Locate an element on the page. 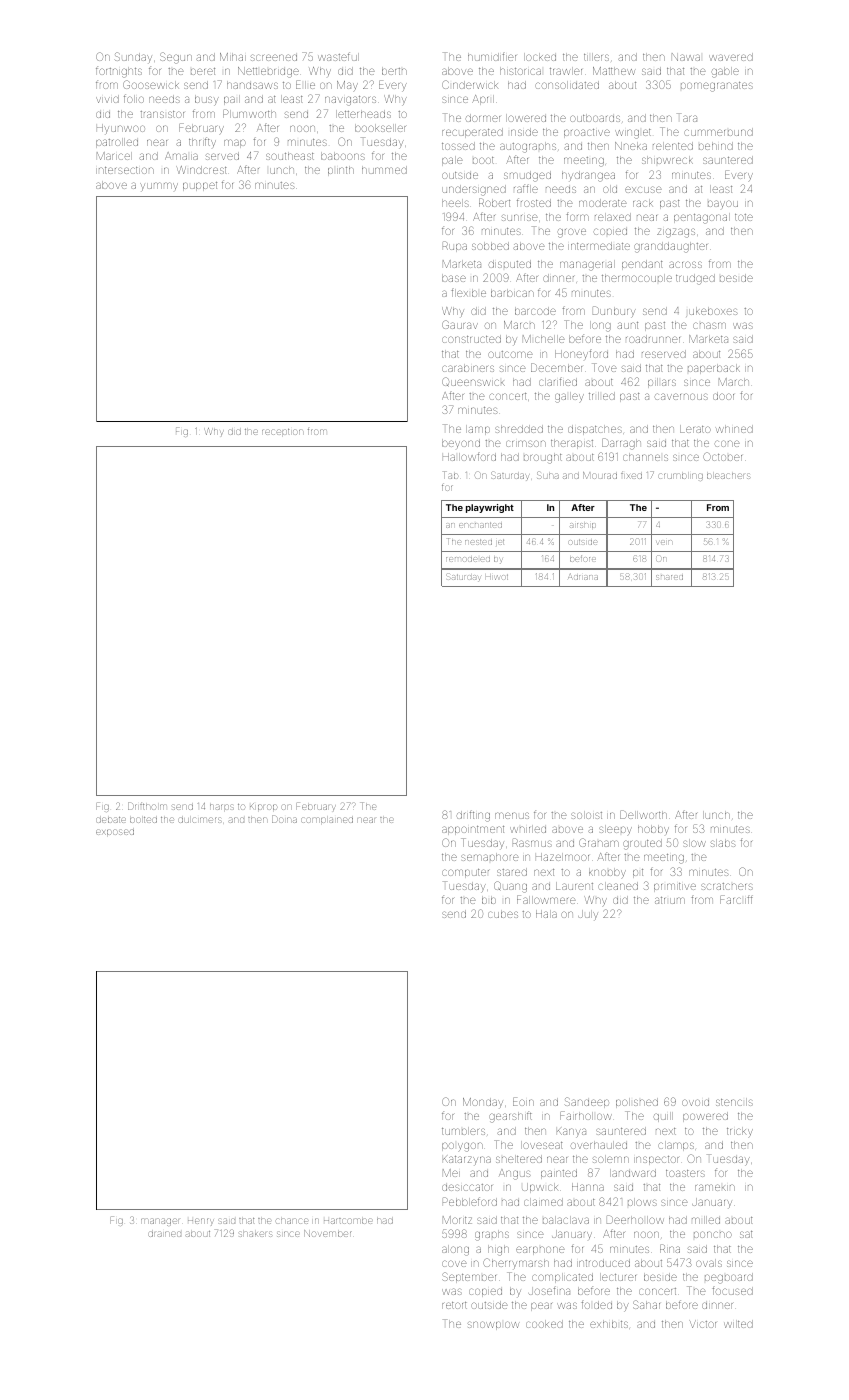  remodeled is located at coordinates (468, 559).
